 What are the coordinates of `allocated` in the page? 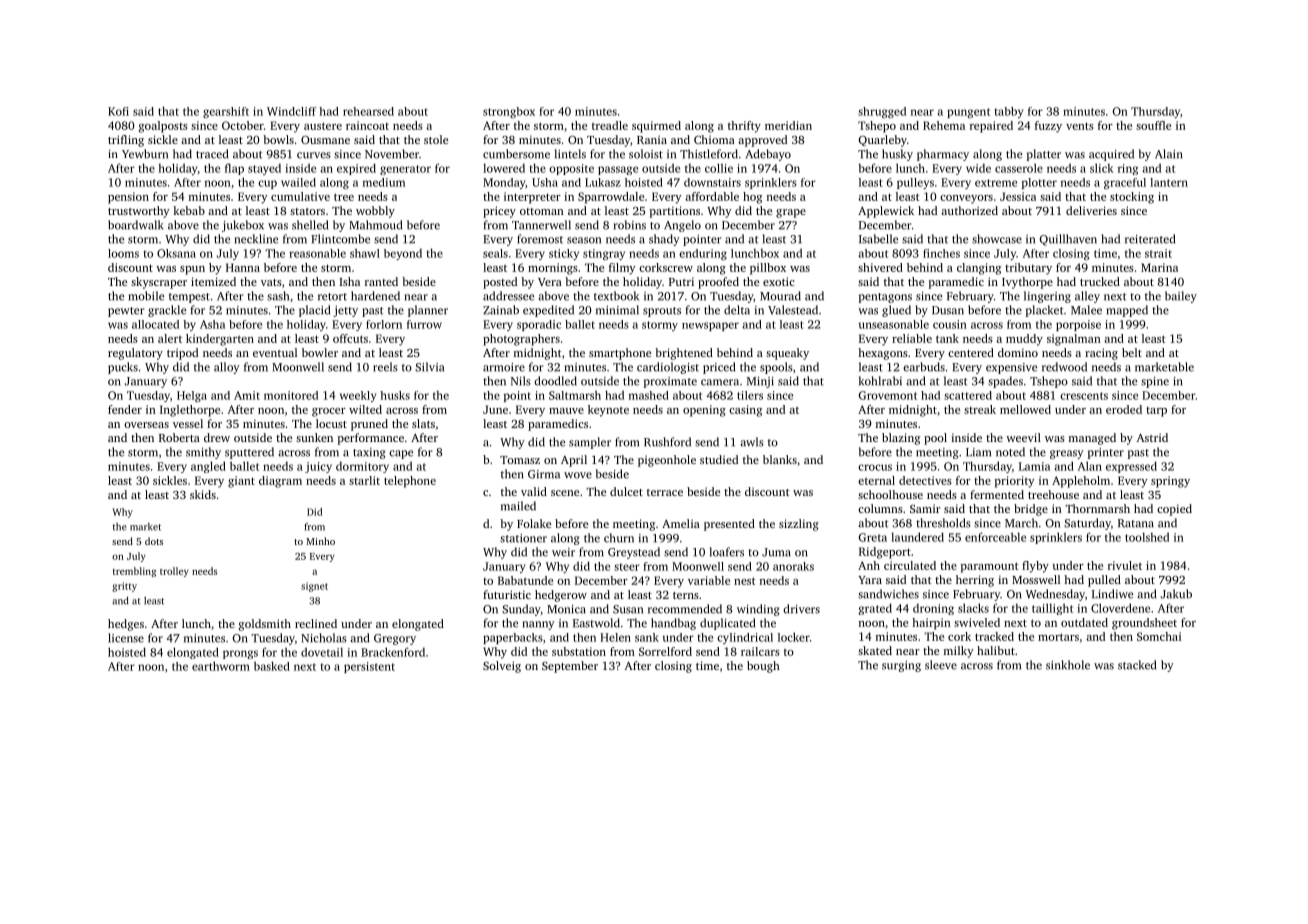 It's located at (155, 324).
